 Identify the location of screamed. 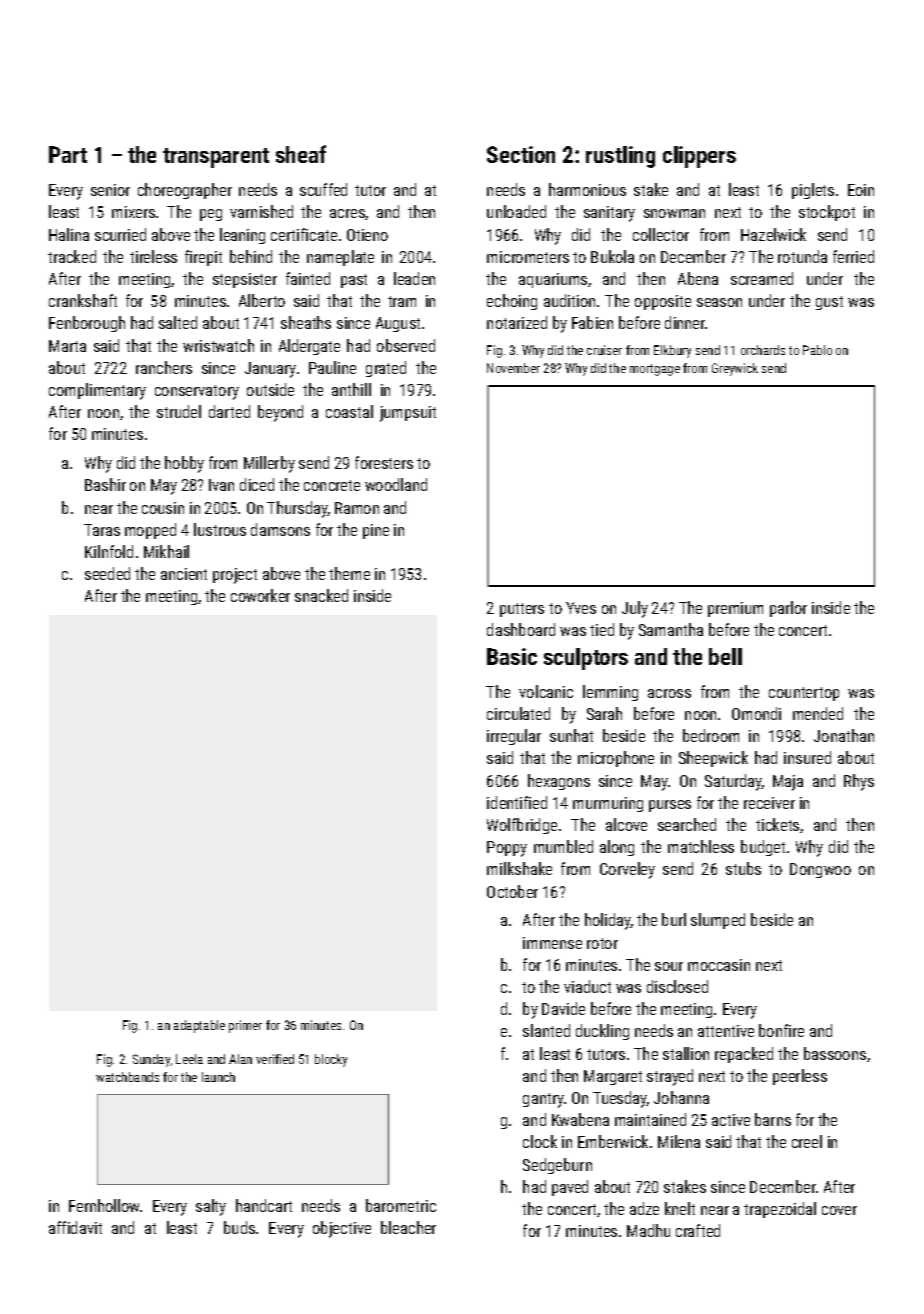
(762, 278).
